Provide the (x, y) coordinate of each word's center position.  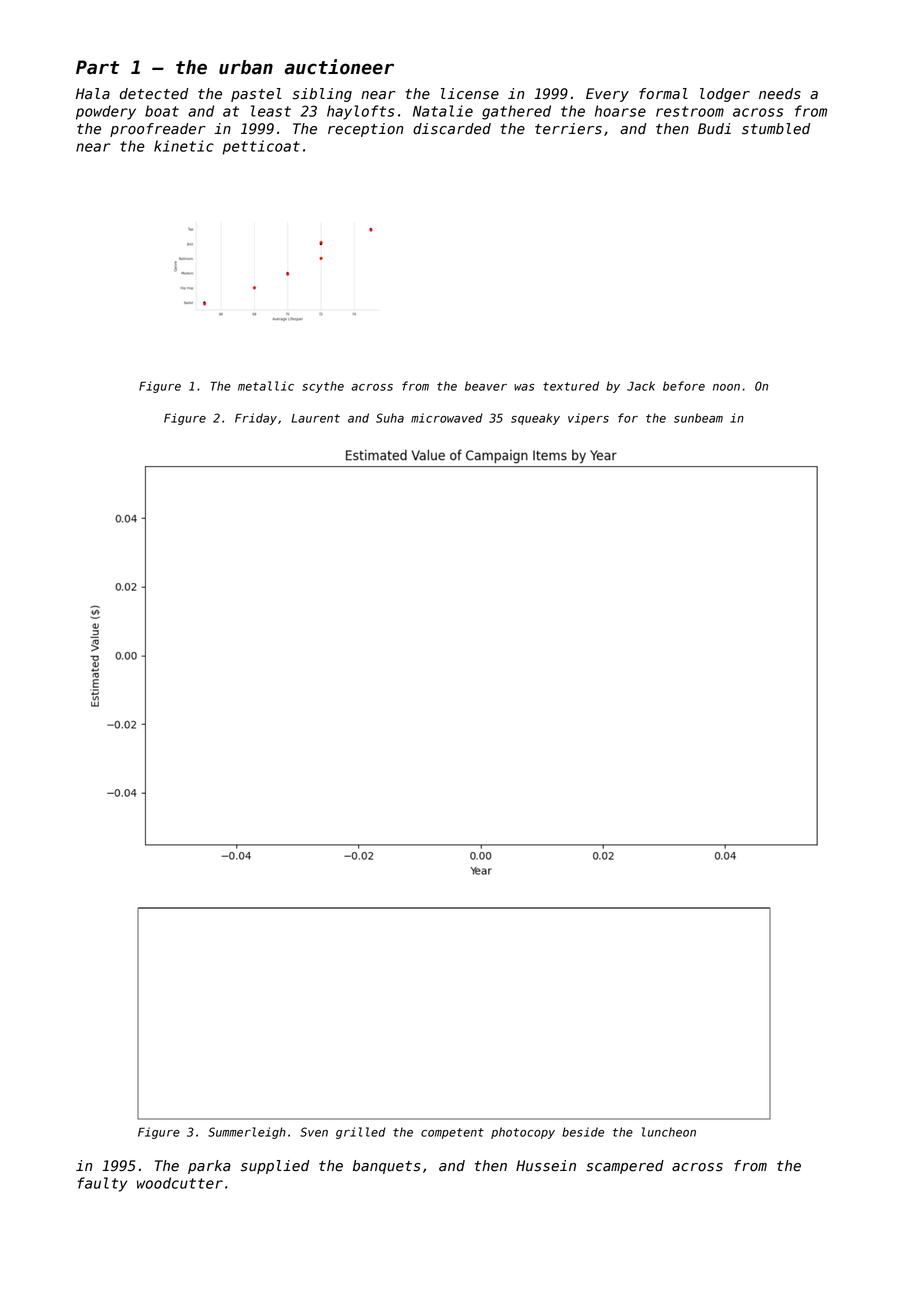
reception (365, 130)
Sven (314, 1132)
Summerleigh (247, 1133)
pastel (256, 95)
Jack (641, 386)
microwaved (447, 418)
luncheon (669, 1132)
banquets (387, 1167)
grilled (361, 1133)
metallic (266, 386)
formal (663, 94)
